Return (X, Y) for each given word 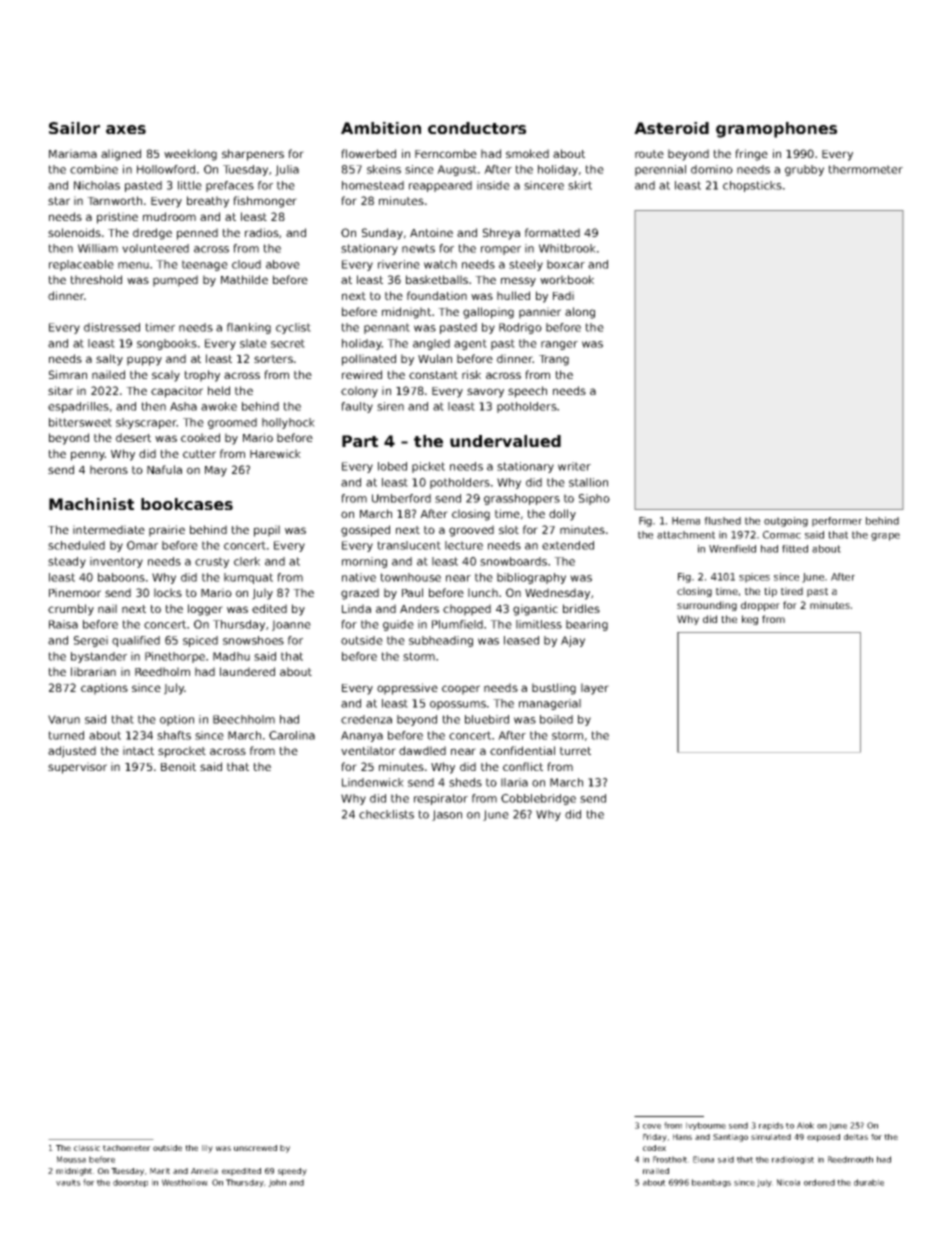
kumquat (248, 578)
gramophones (776, 130)
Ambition (381, 128)
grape (885, 537)
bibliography (531, 578)
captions (104, 689)
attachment (686, 535)
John (277, 1183)
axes (126, 129)
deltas (856, 1137)
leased (521, 640)
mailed (656, 1171)
